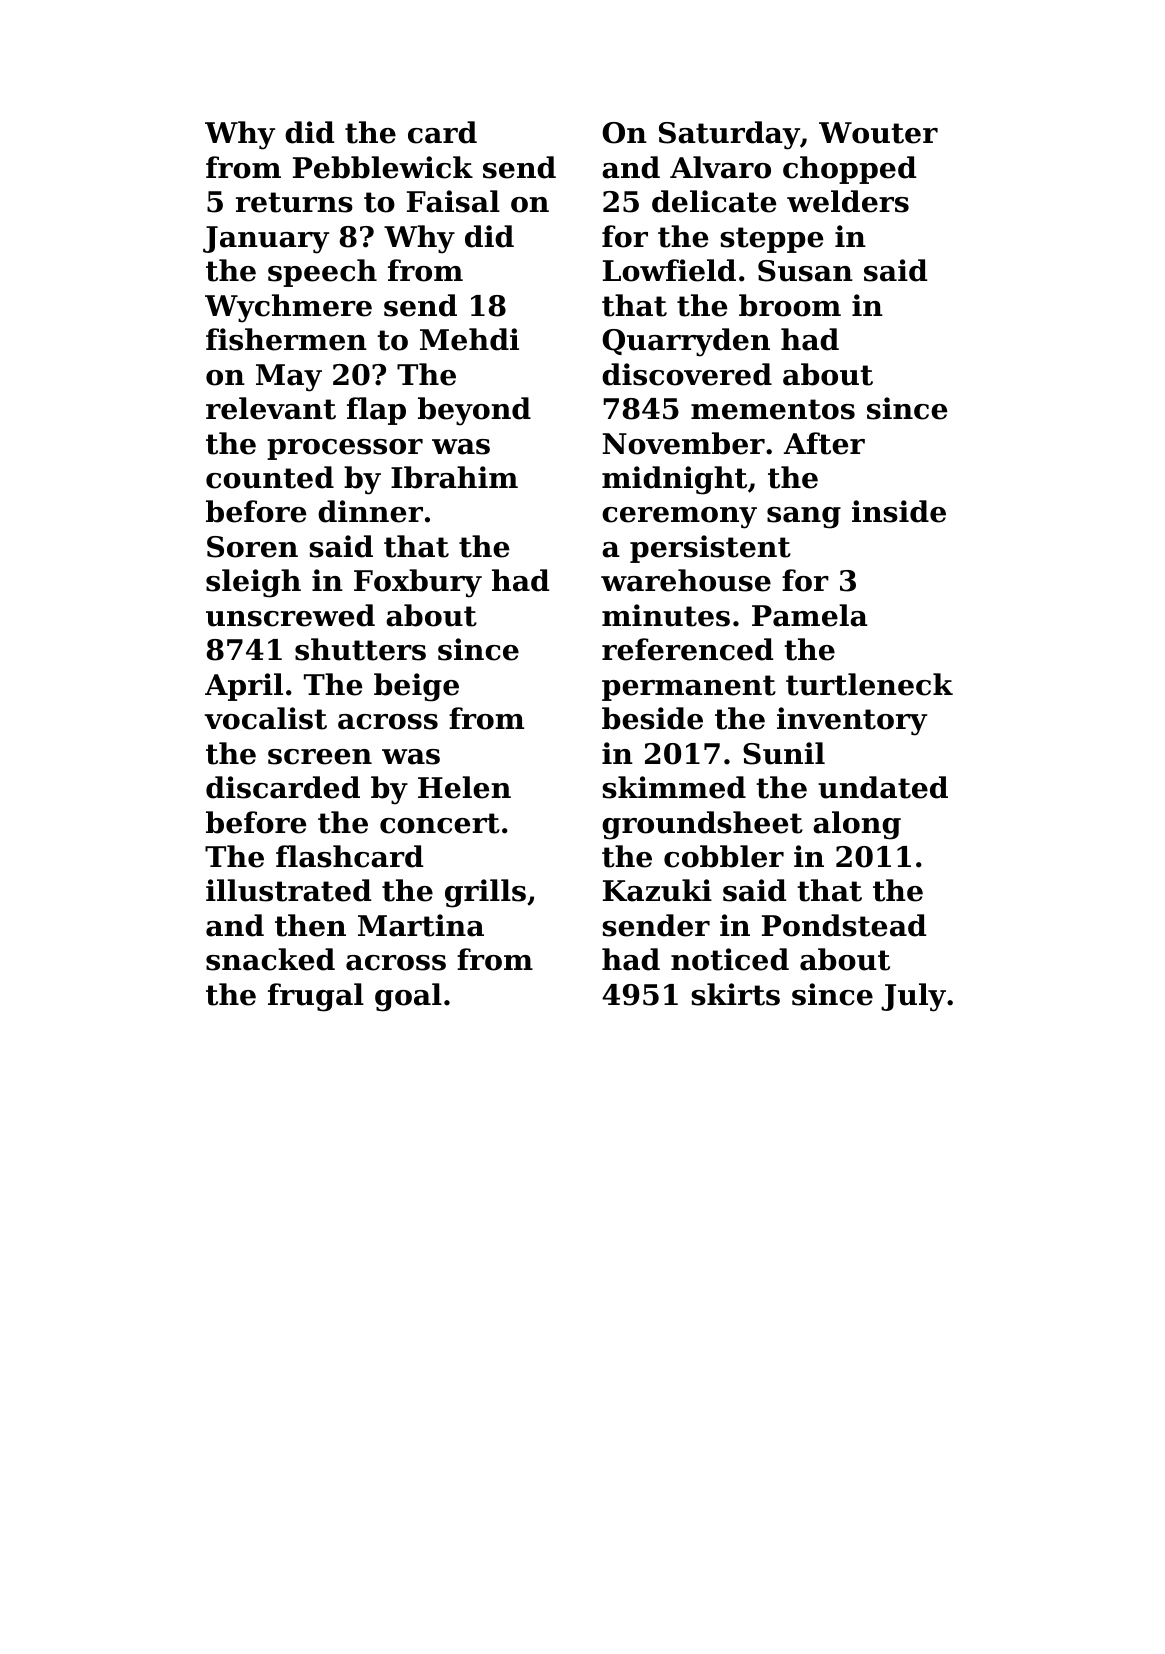 Image resolution: width=1165 pixels, height=1654 pixels. What do you see at coordinates (720, 167) in the page?
I see `Alvaro` at bounding box center [720, 167].
